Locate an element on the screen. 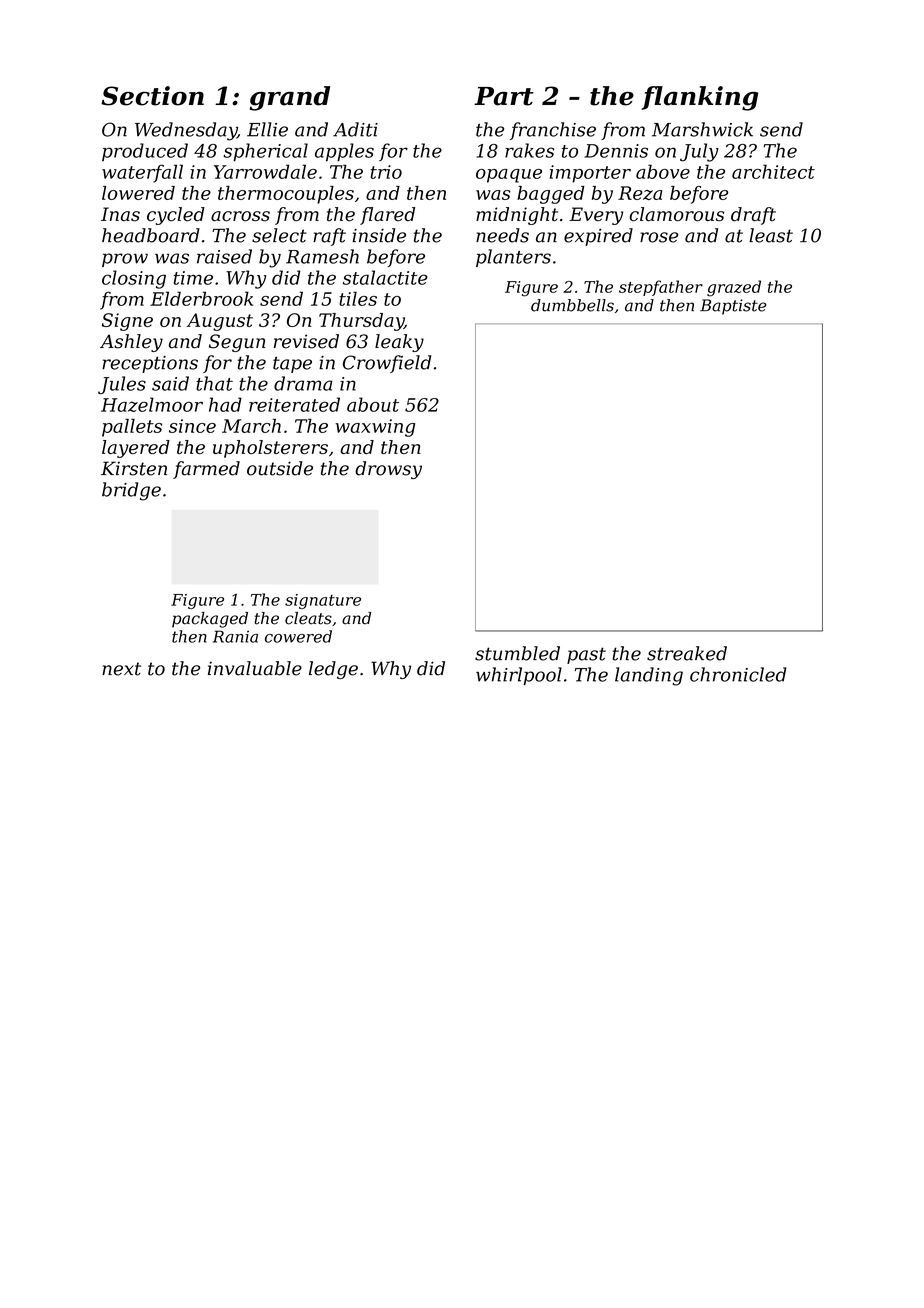 The width and height of the screenshot is (924, 1308). rakes is located at coordinates (529, 150).
